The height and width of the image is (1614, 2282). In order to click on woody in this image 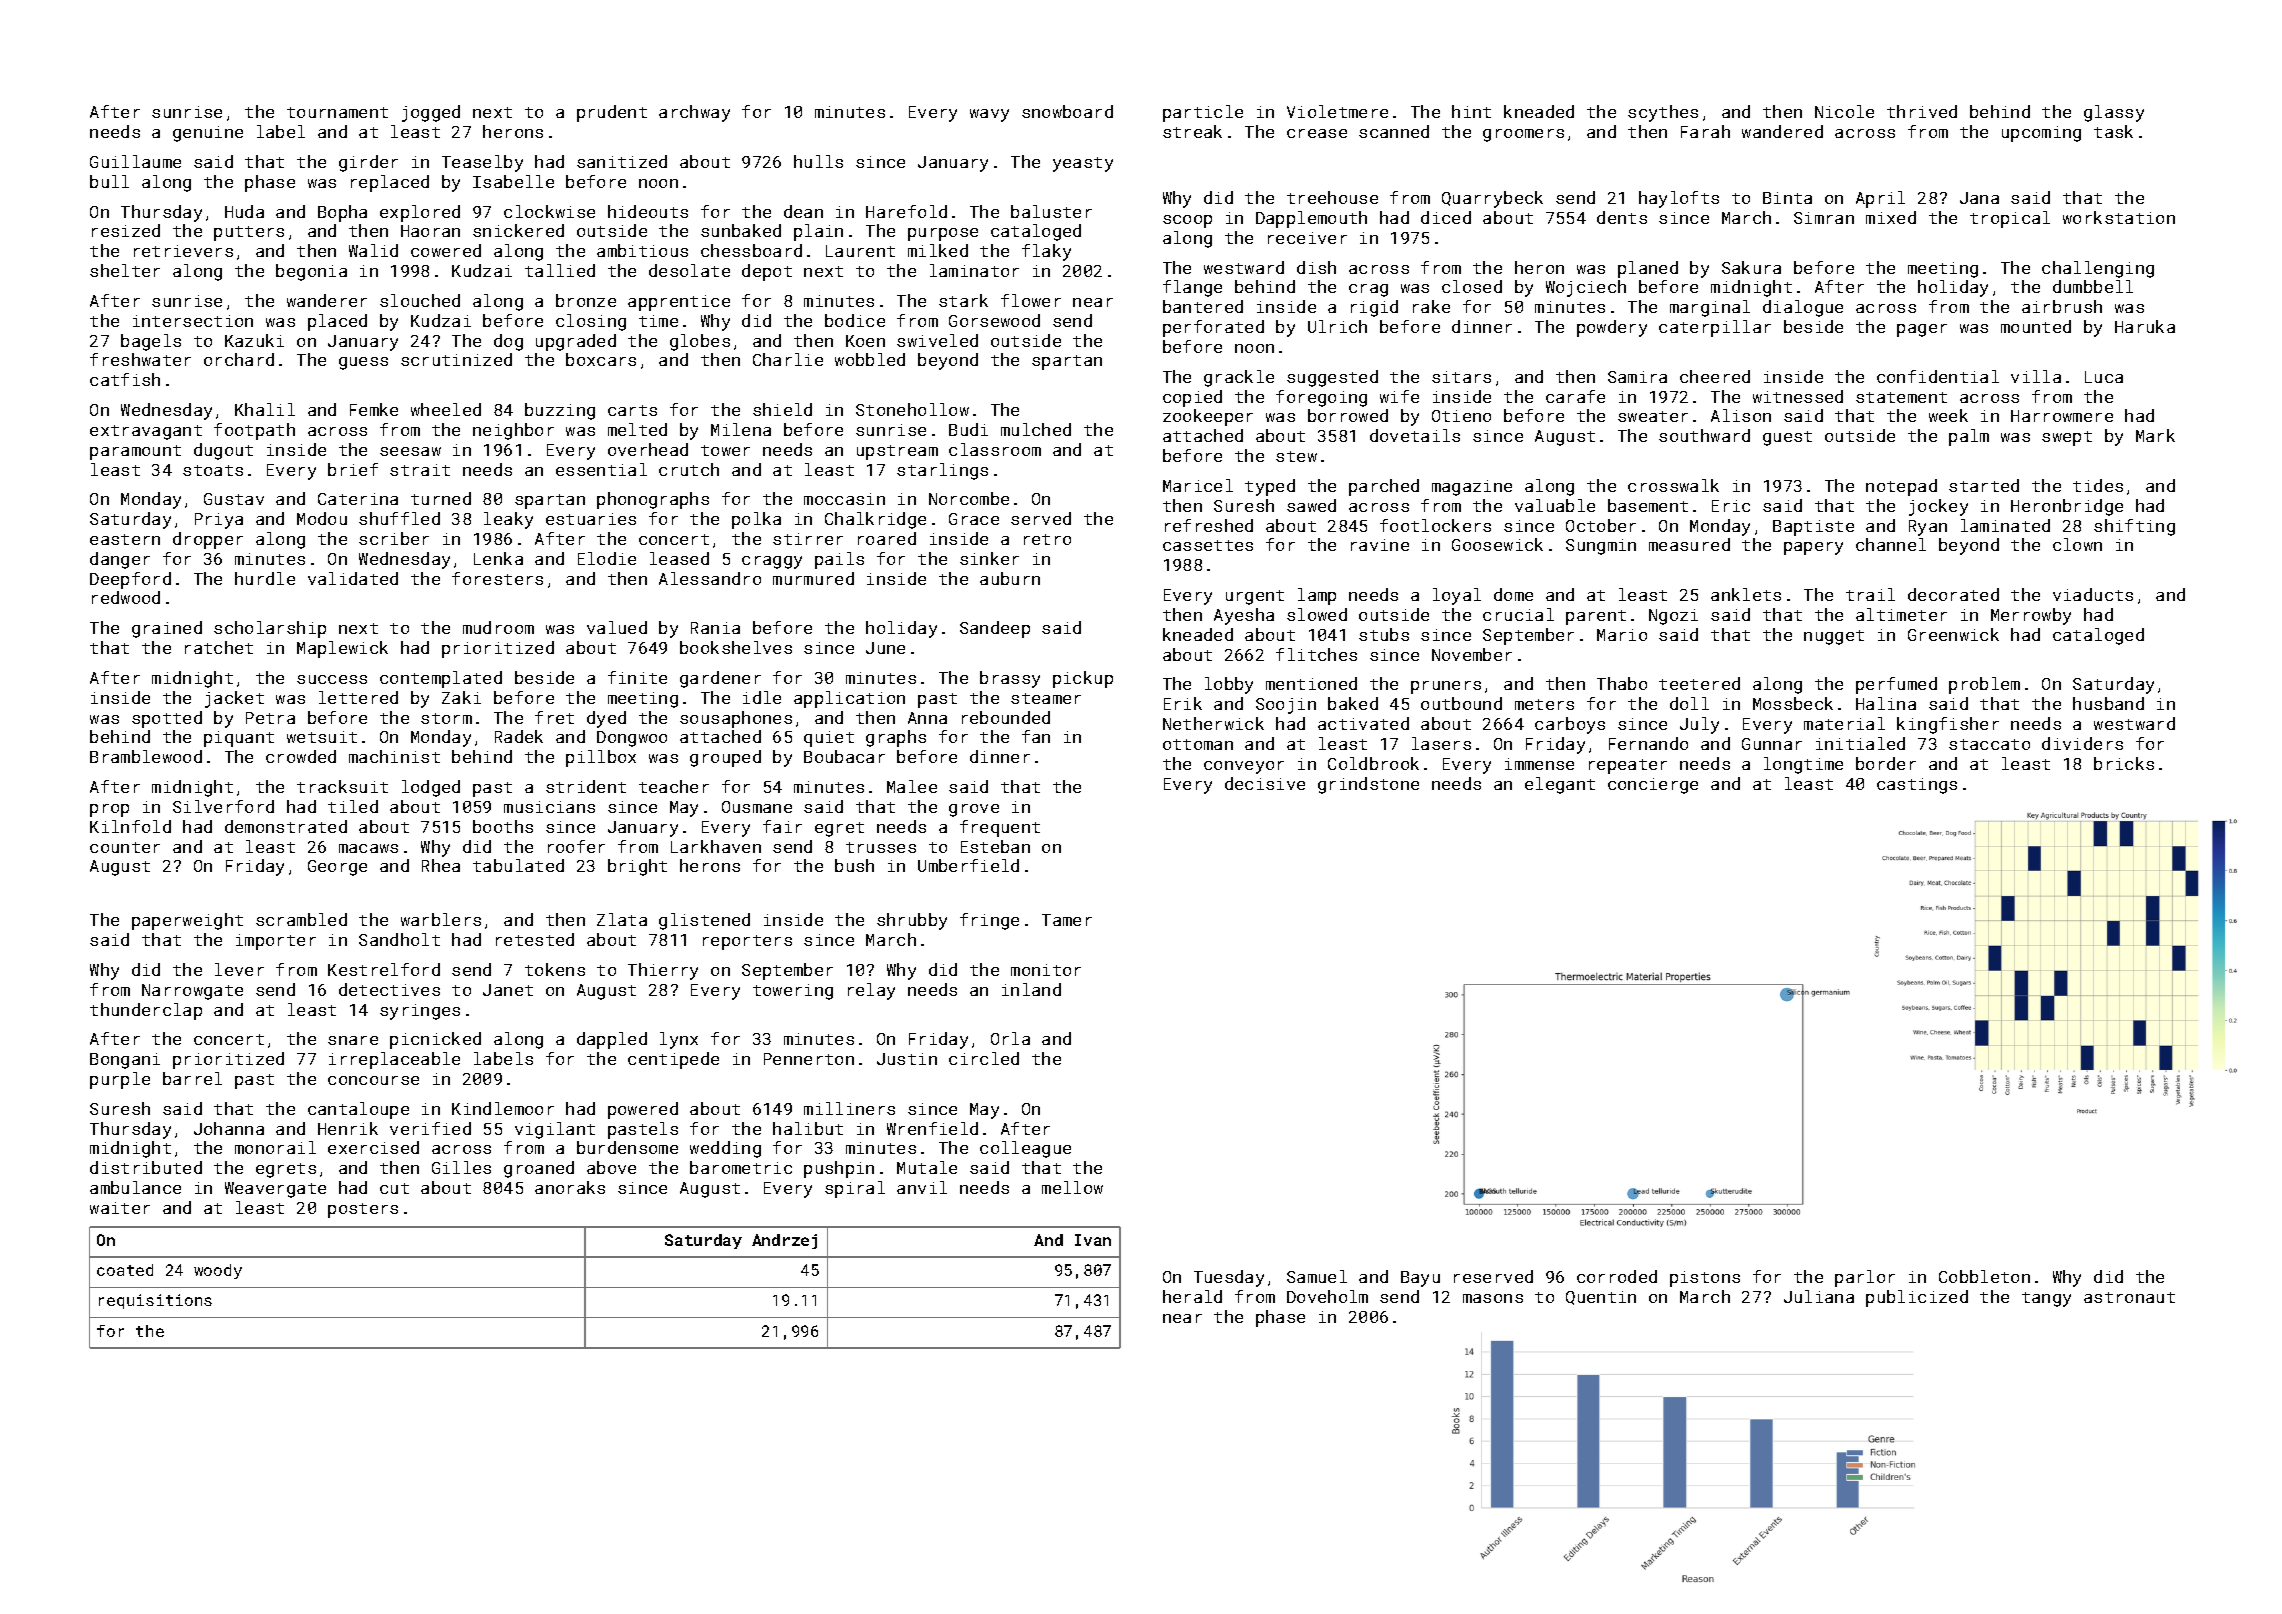, I will do `click(218, 1271)`.
